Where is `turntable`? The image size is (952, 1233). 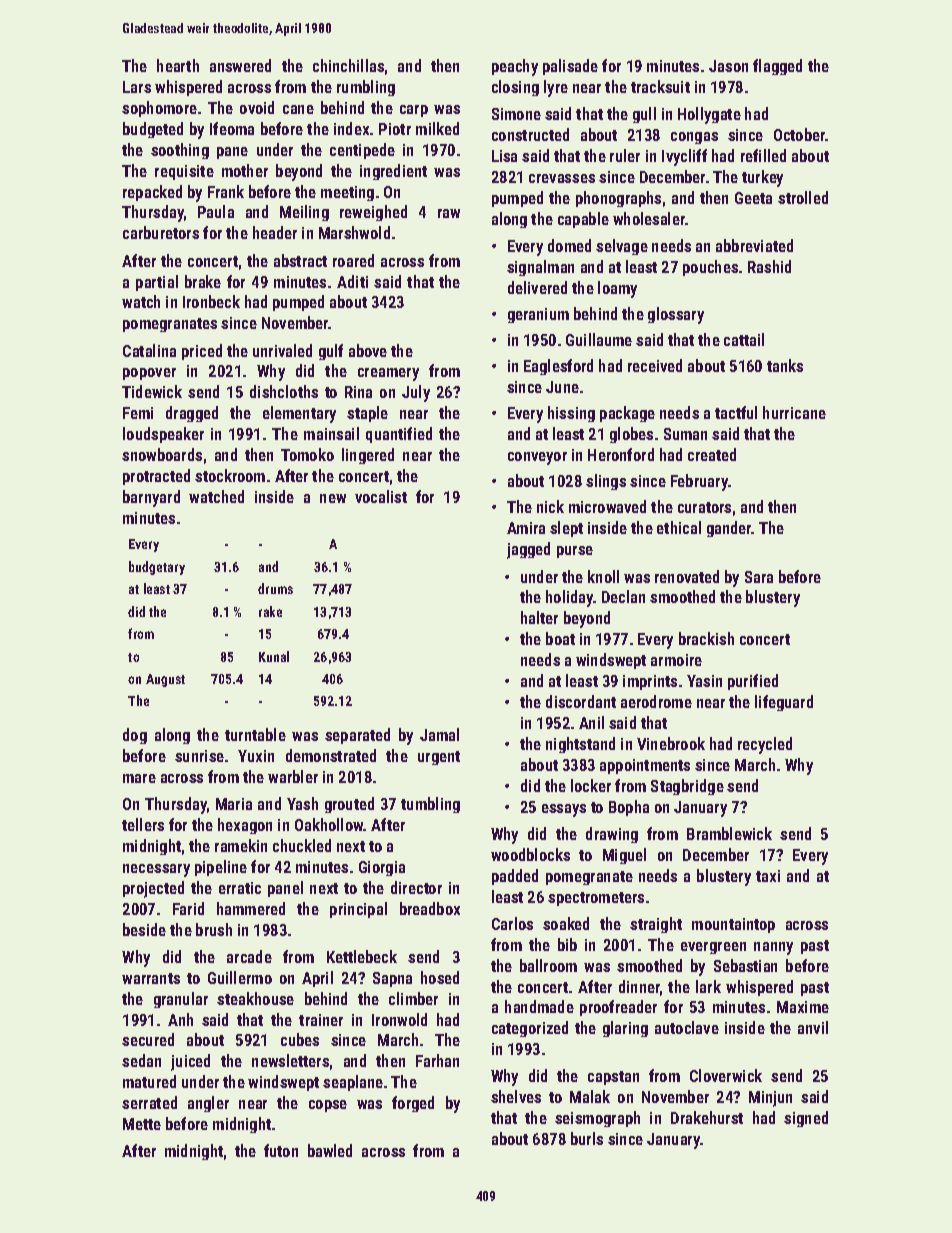
turntable is located at coordinates (255, 734).
